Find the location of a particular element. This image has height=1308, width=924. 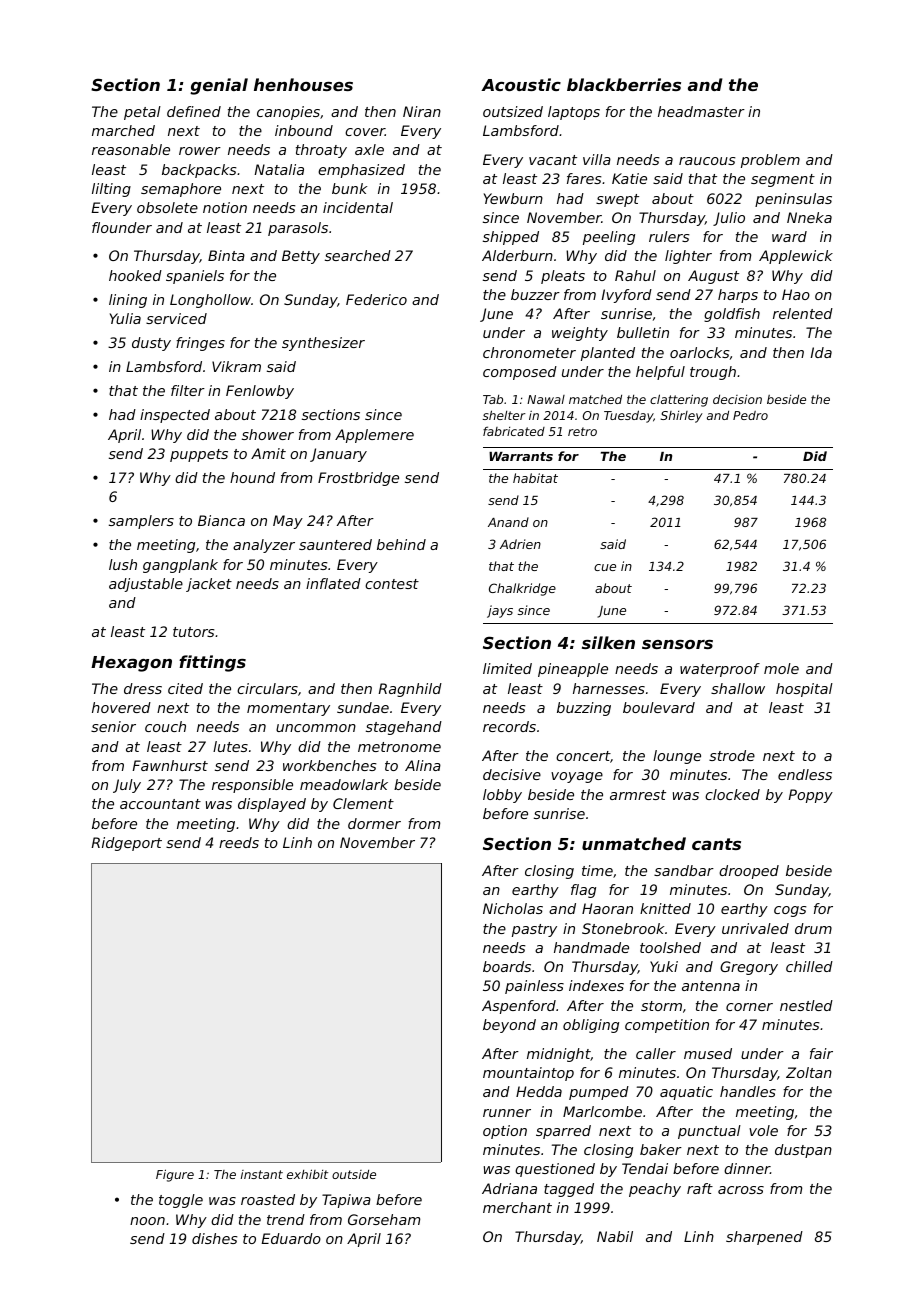

dormer is located at coordinates (374, 823).
